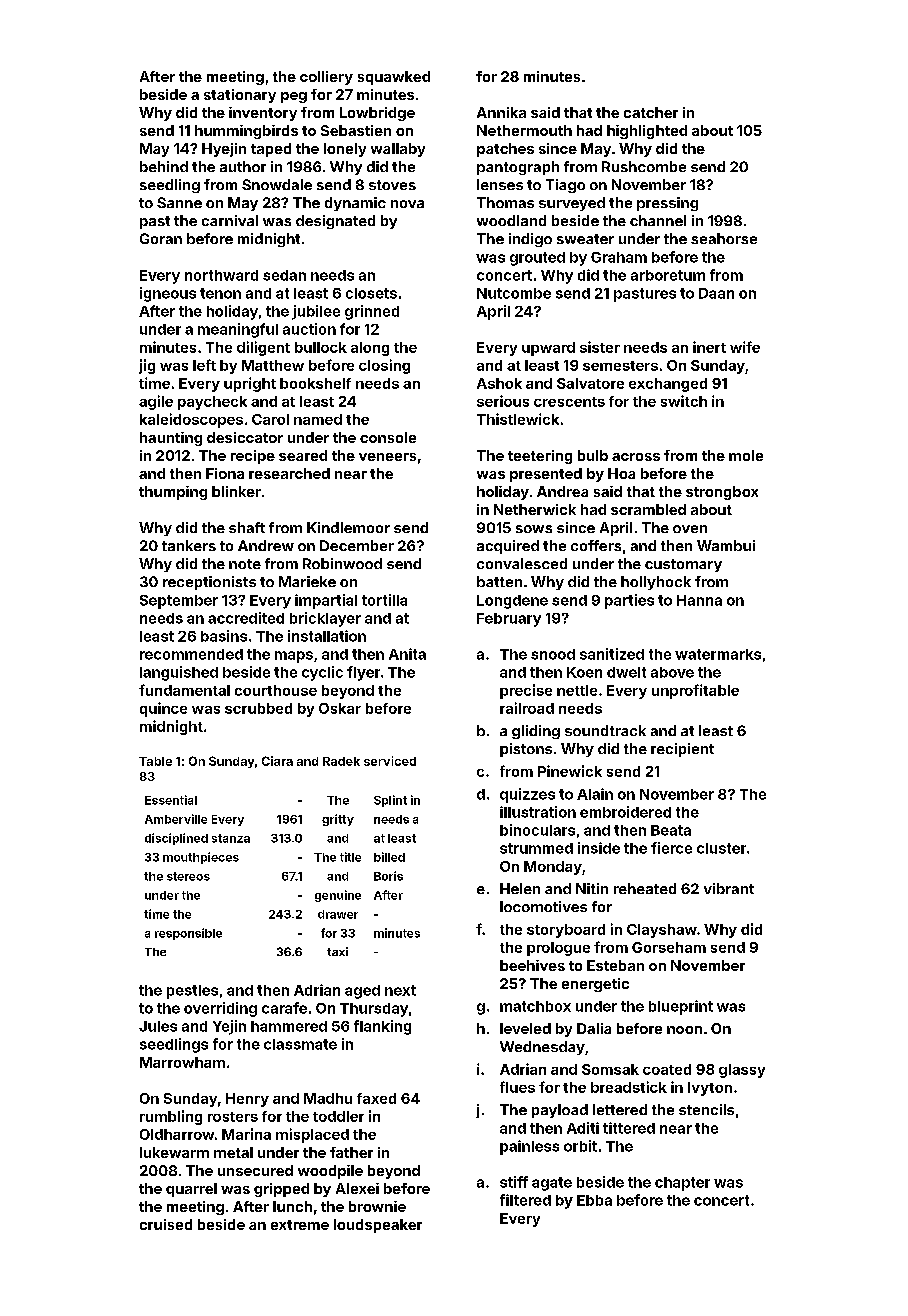  Describe the element at coordinates (546, 475) in the screenshot. I see `presented` at that location.
